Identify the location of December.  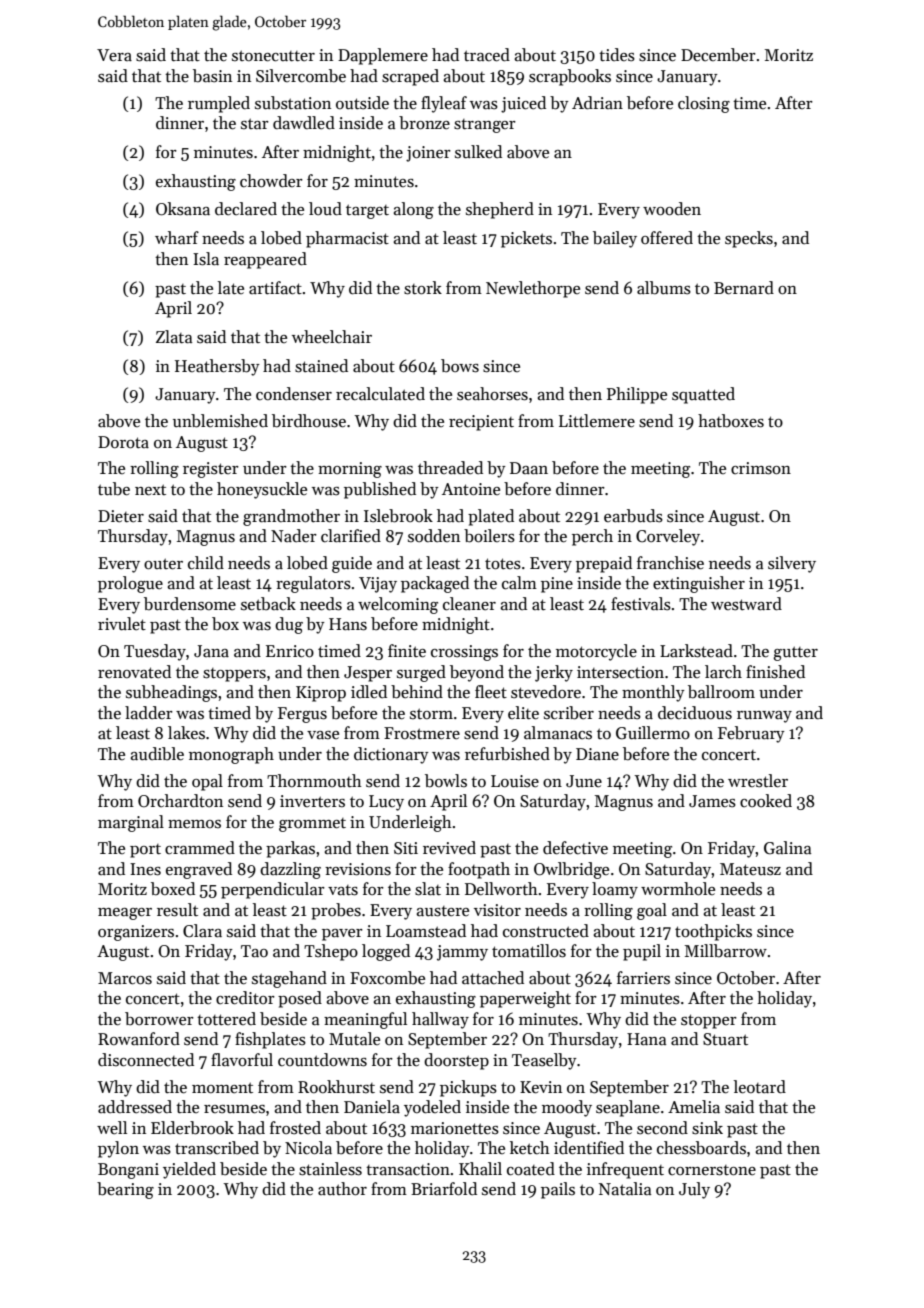
(718, 55).
